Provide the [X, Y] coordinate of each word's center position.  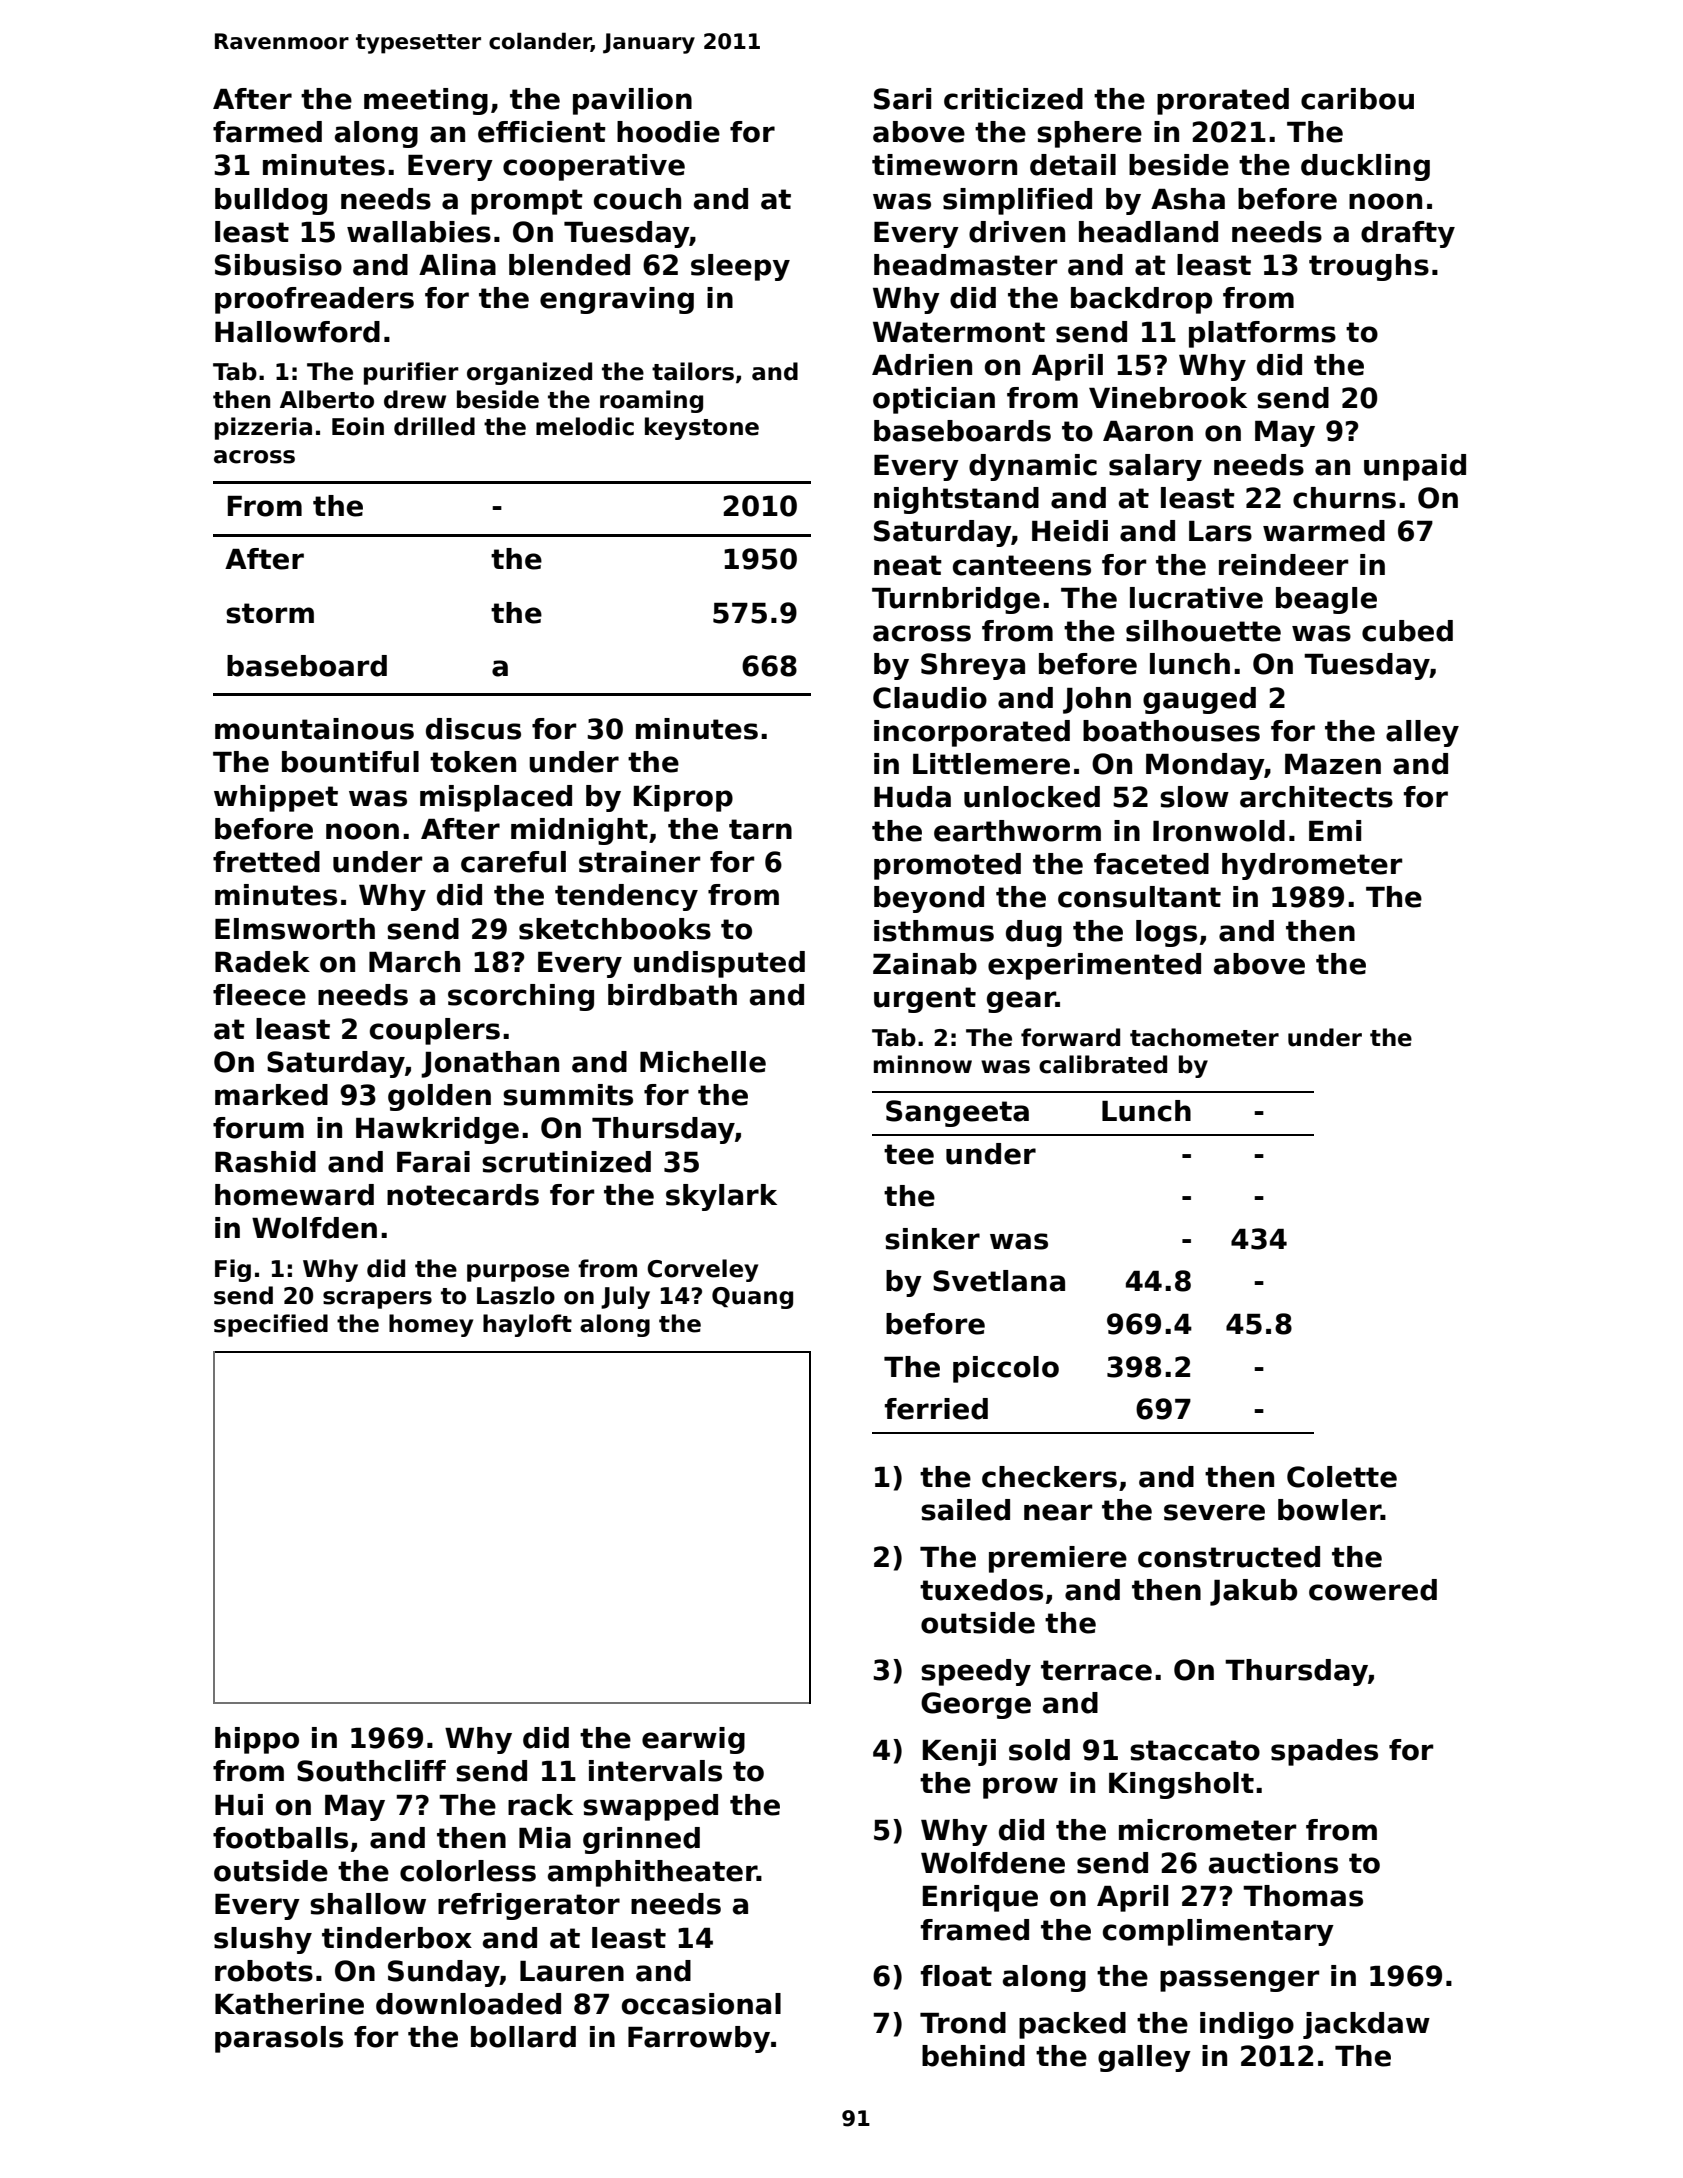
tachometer [1204, 1037]
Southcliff [371, 1771]
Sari [902, 99]
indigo [1247, 2025]
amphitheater [652, 1873]
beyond [929, 899]
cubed [1407, 631]
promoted [947, 866]
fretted [266, 862]
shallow [368, 1904]
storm [270, 613]
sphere [1089, 134]
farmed [267, 132]
